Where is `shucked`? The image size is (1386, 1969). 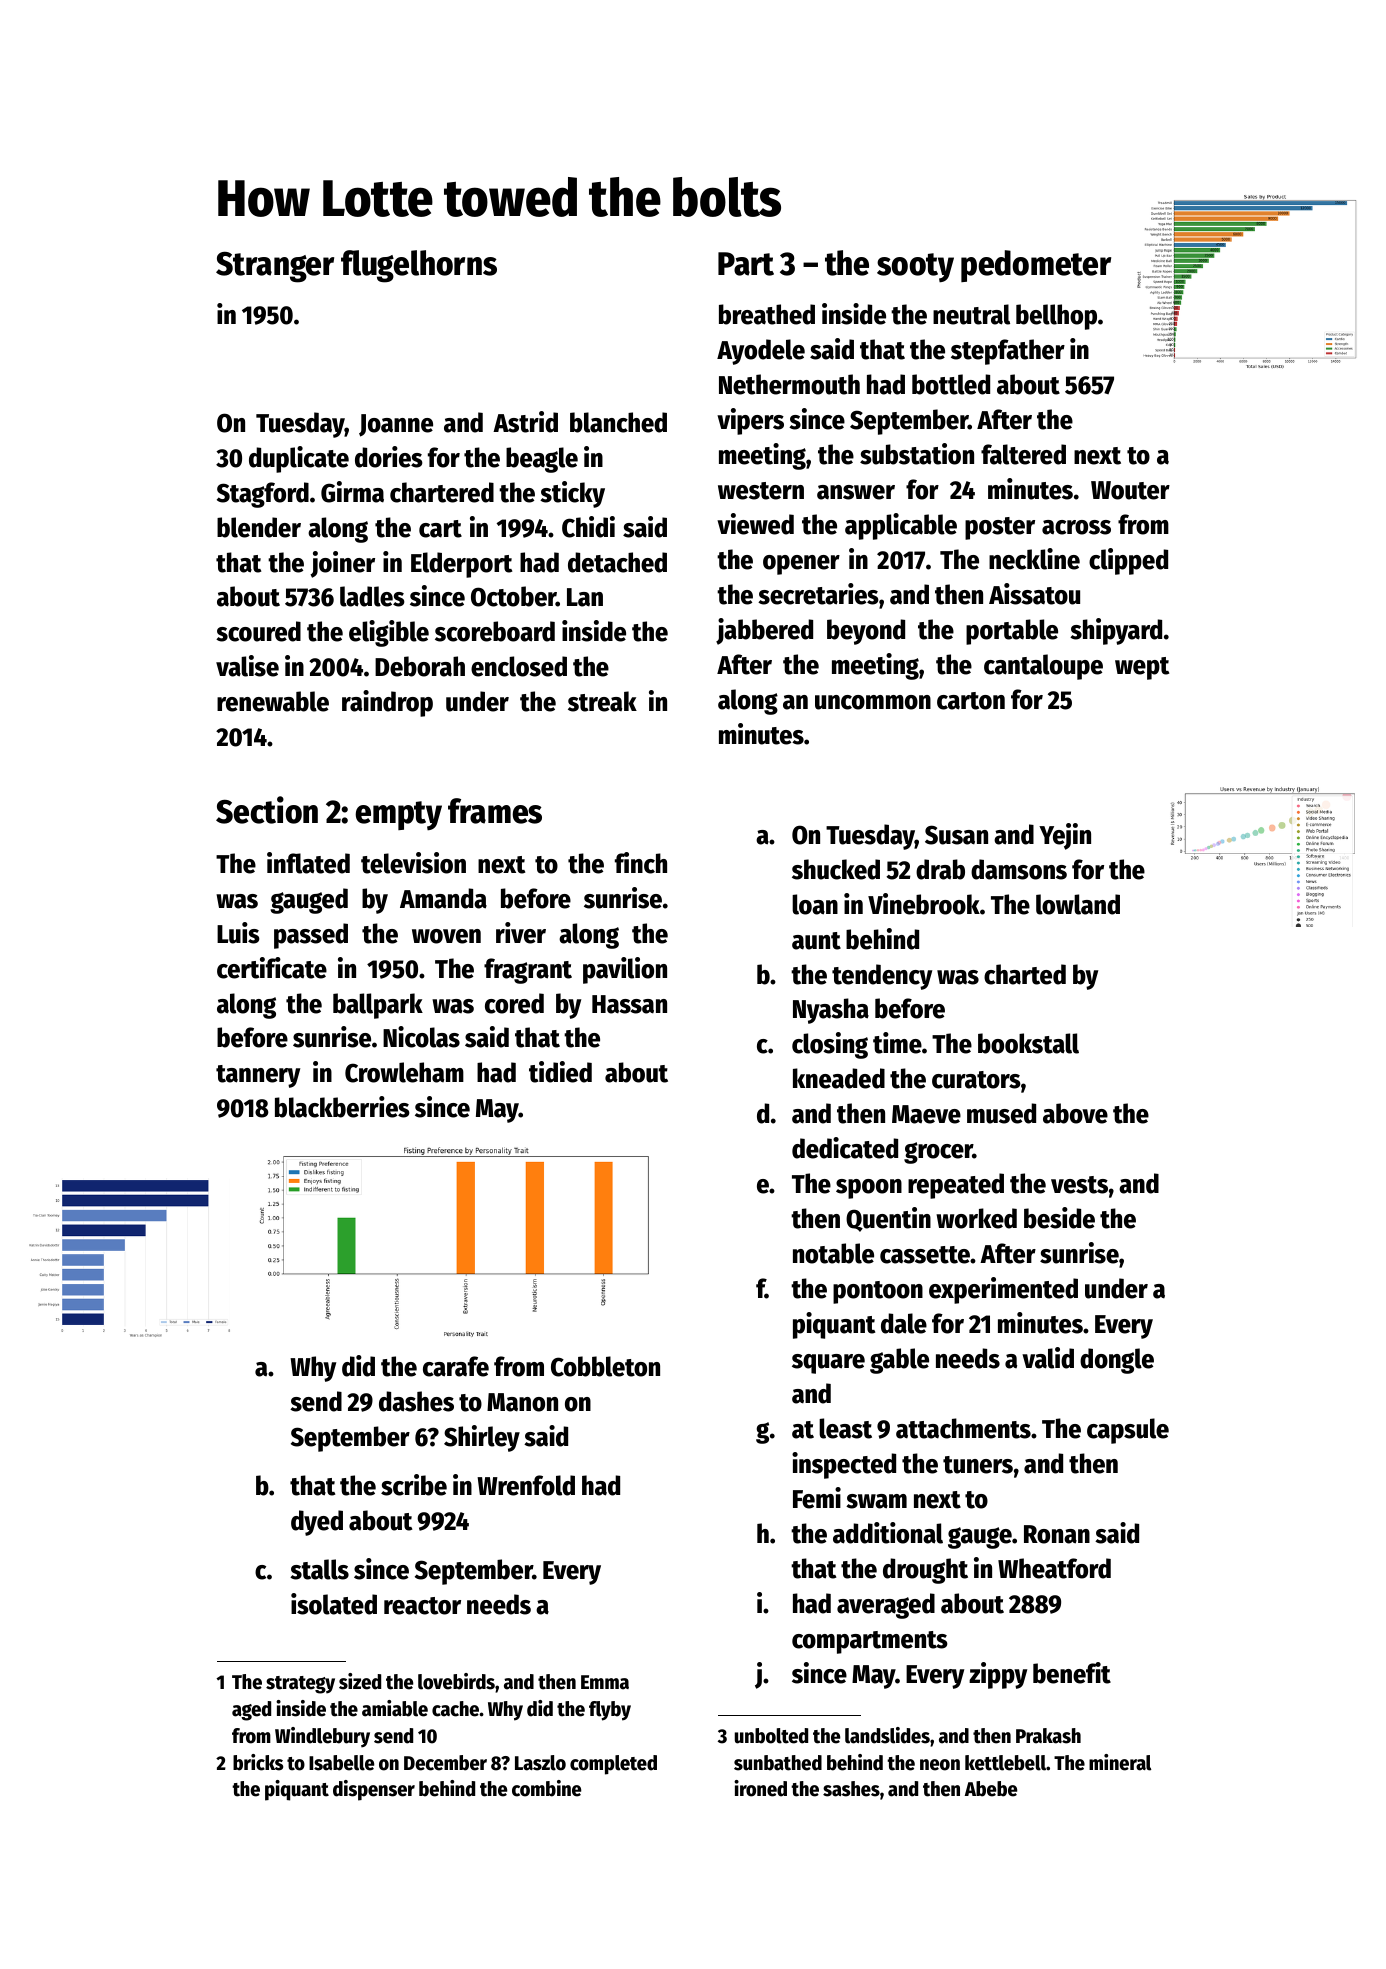
shucked is located at coordinates (836, 869).
